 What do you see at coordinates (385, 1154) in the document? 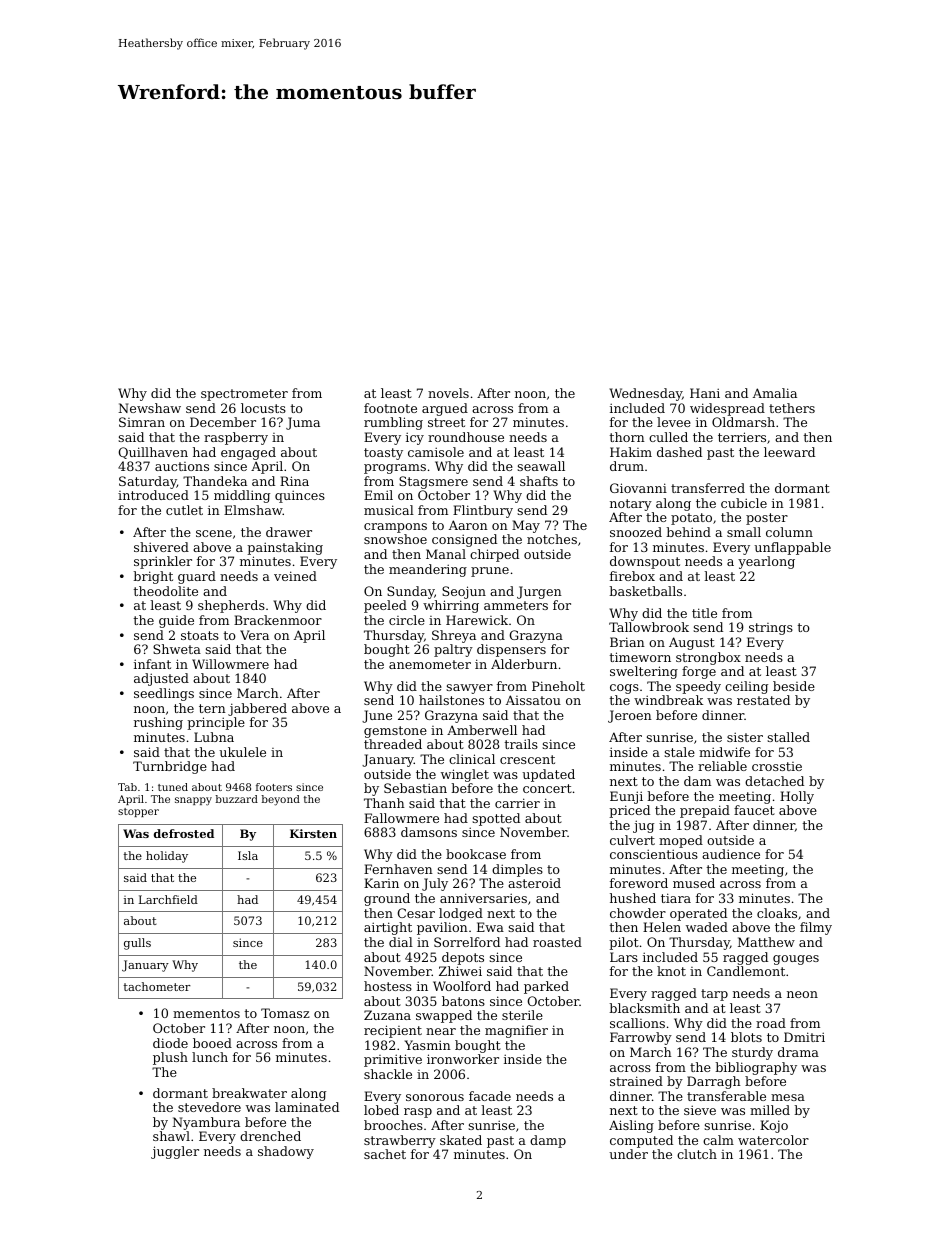
I see `sachet` at bounding box center [385, 1154].
